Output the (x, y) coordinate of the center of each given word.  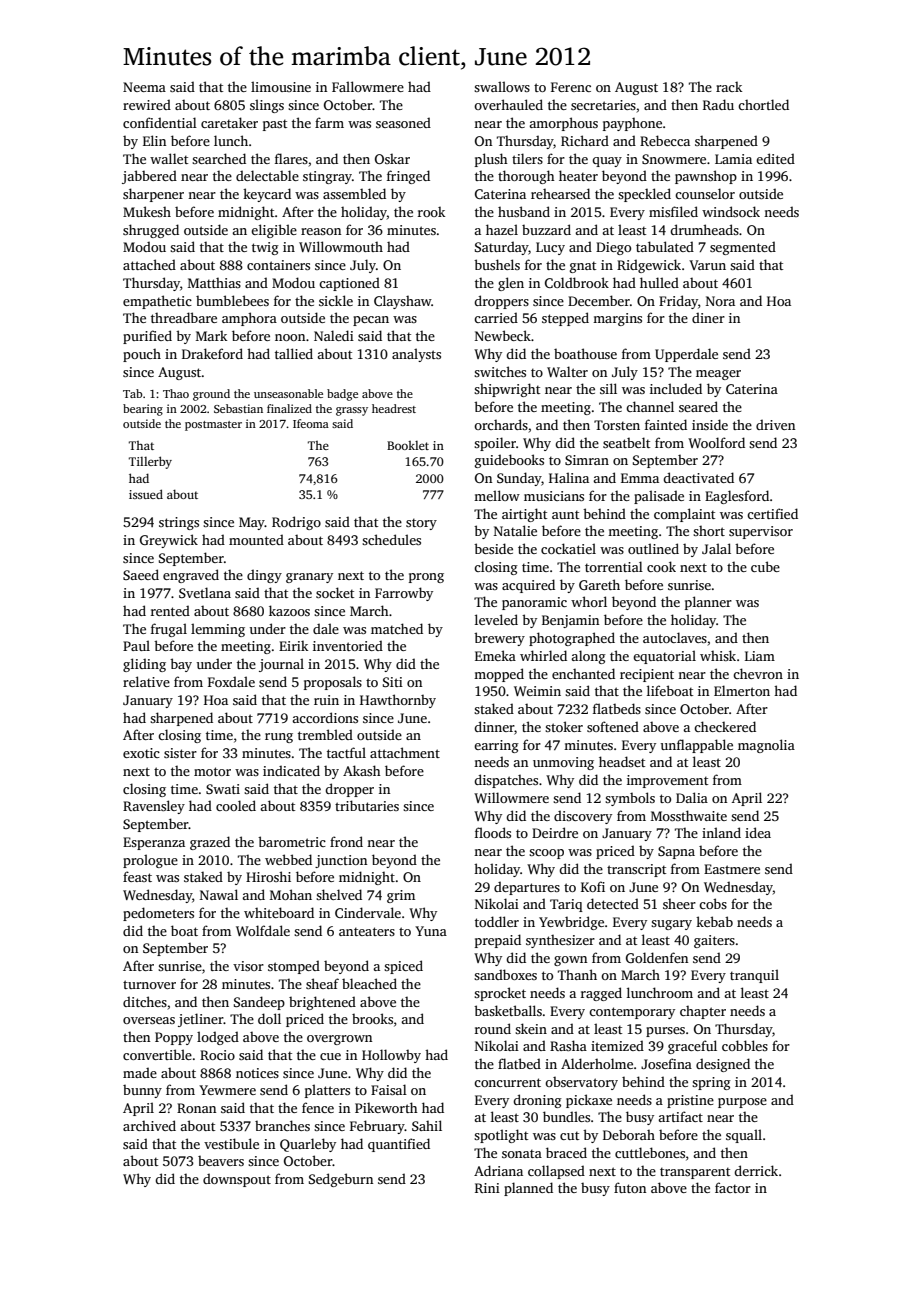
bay (181, 665)
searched (219, 158)
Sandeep (259, 1003)
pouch (142, 355)
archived (149, 1125)
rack (729, 87)
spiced (403, 967)
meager (718, 375)
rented (170, 610)
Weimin (537, 691)
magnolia (766, 746)
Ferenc (571, 87)
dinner (494, 726)
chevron (758, 673)
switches (500, 371)
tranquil (754, 976)
